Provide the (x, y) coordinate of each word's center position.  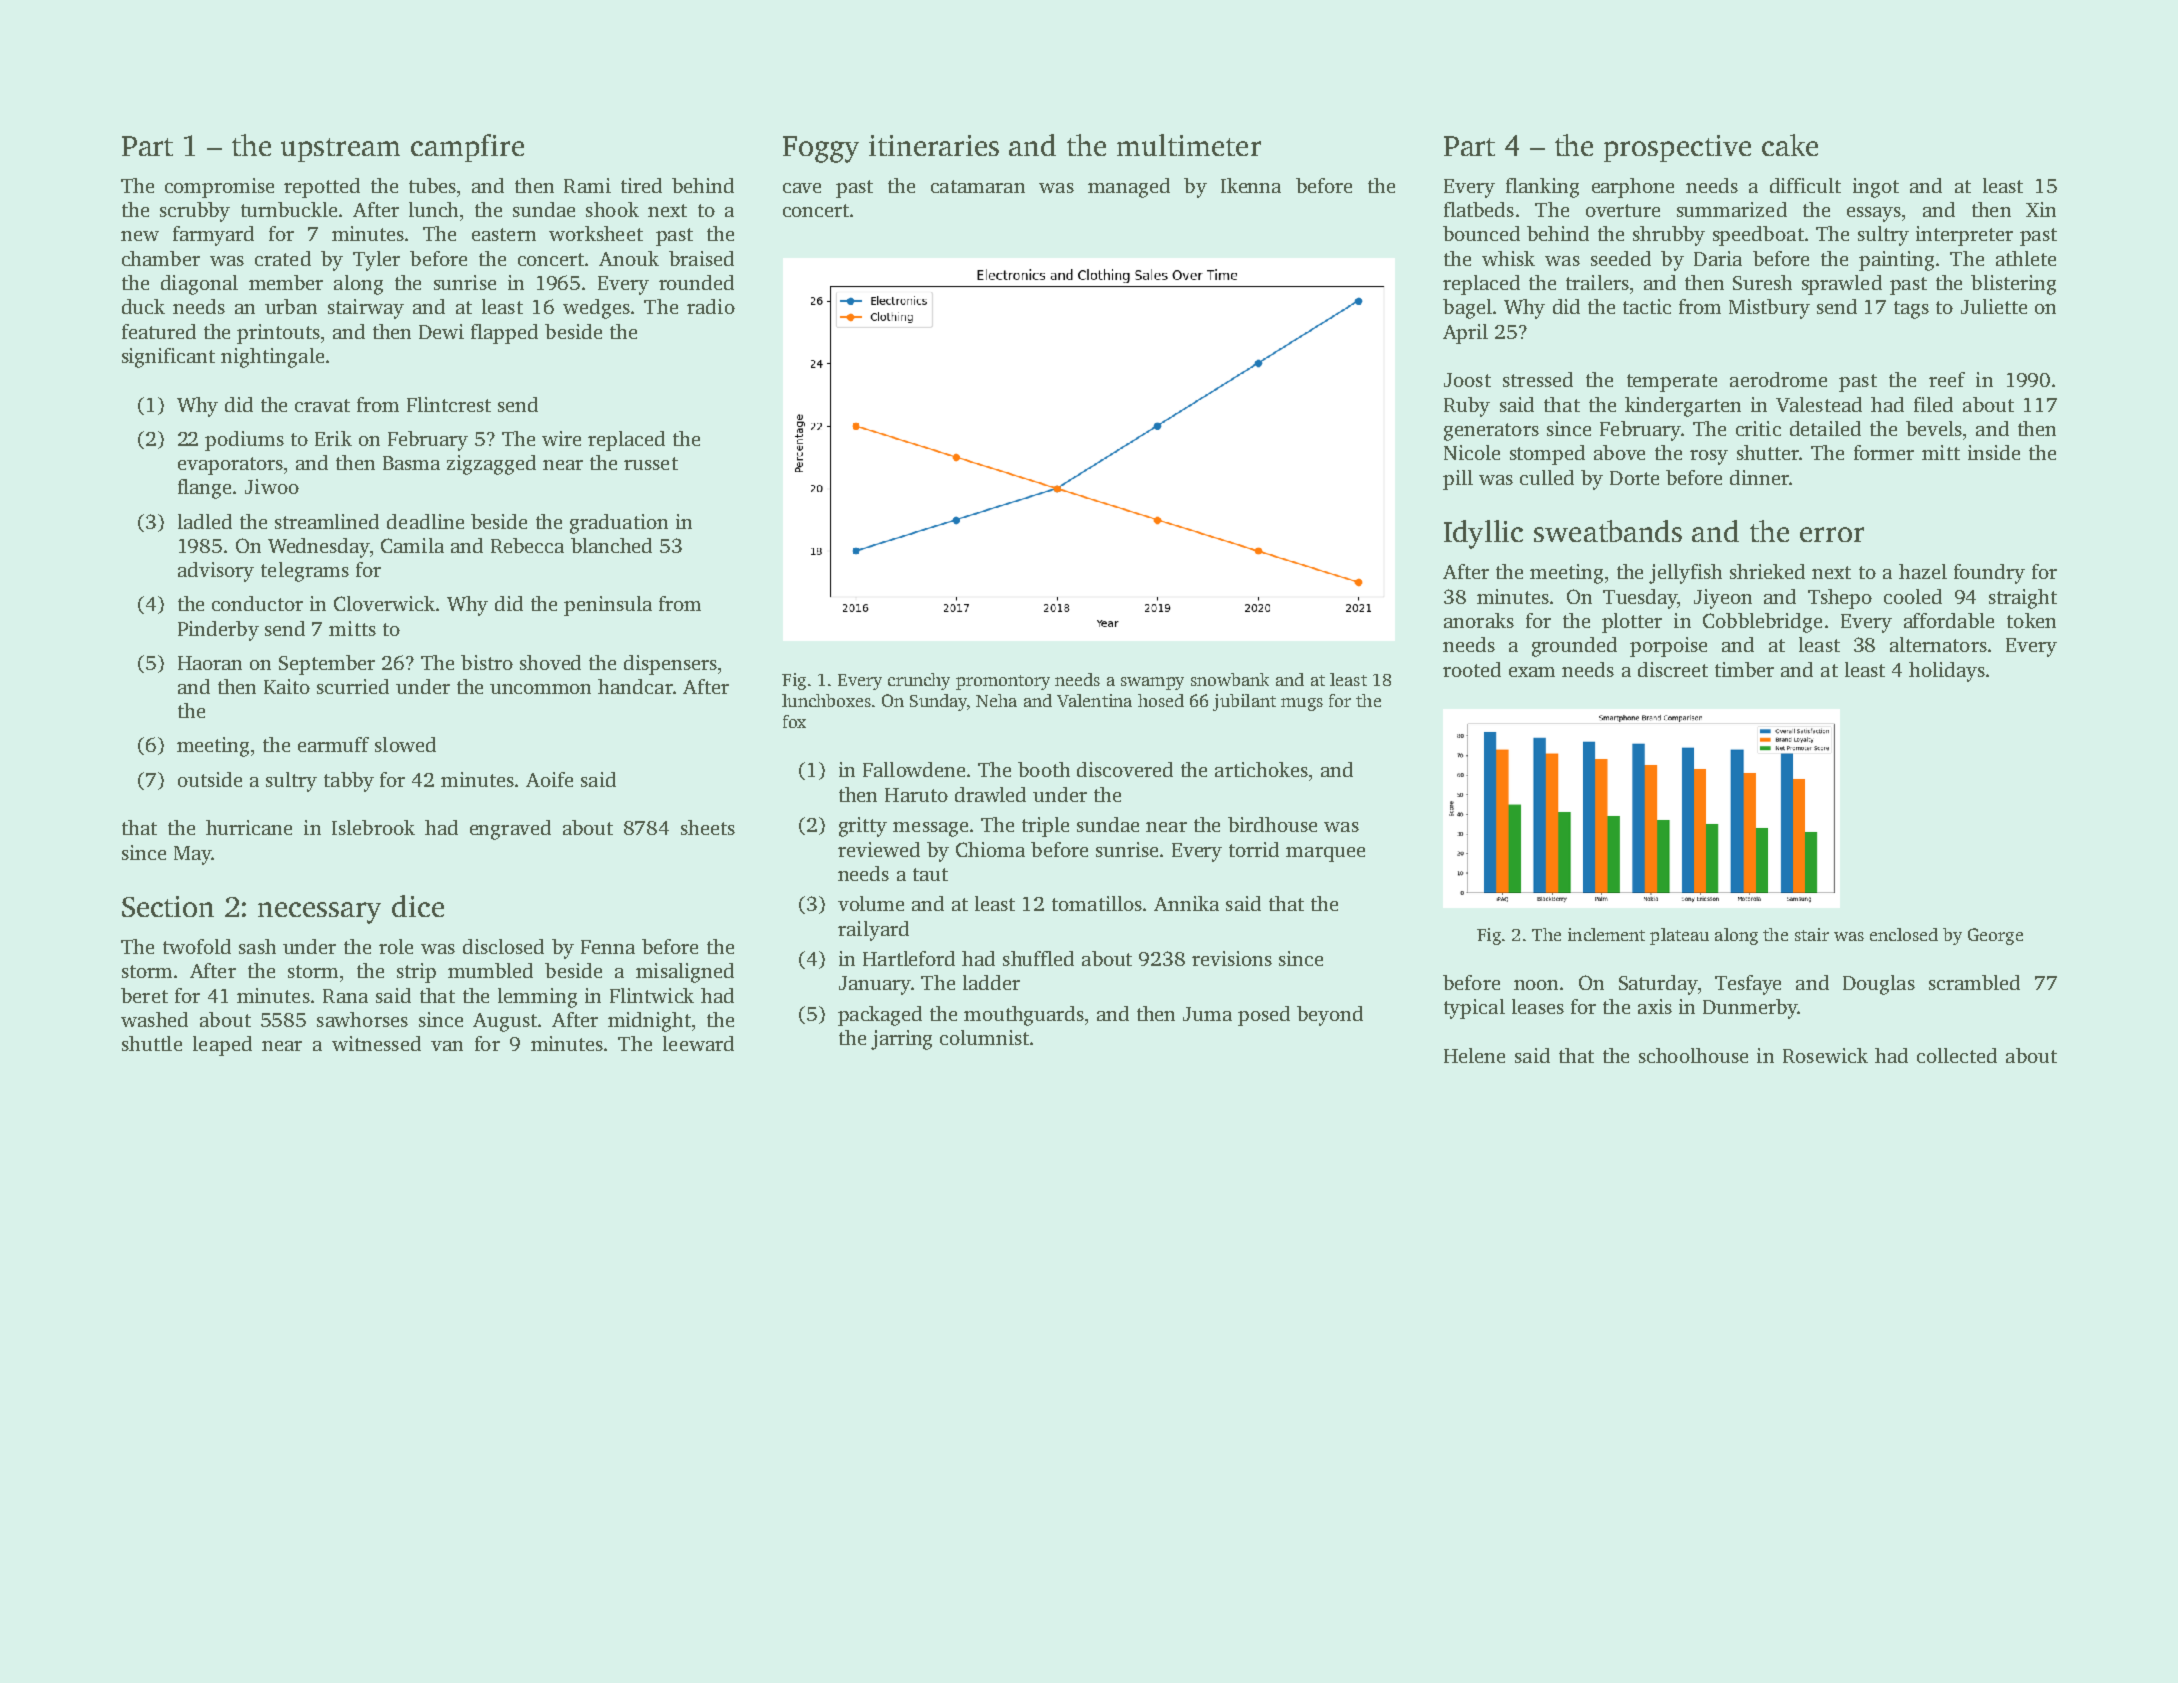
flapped (504, 334)
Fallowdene (914, 769)
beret (144, 995)
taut (930, 874)
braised (701, 258)
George (1995, 936)
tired (641, 185)
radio (711, 306)
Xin (2041, 209)
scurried (353, 686)
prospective (1677, 148)
